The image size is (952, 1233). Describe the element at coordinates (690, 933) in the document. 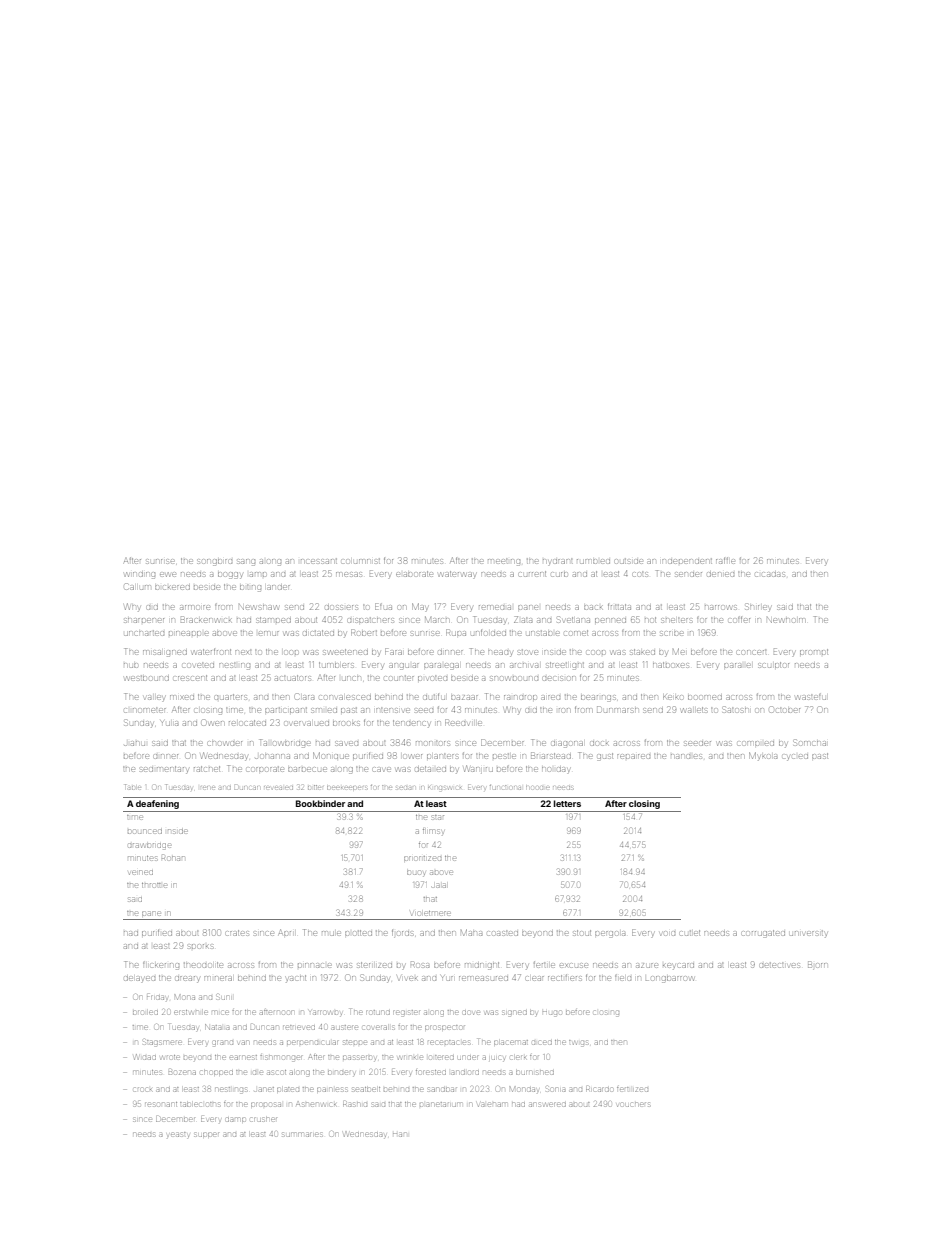

I see `cutlet` at that location.
